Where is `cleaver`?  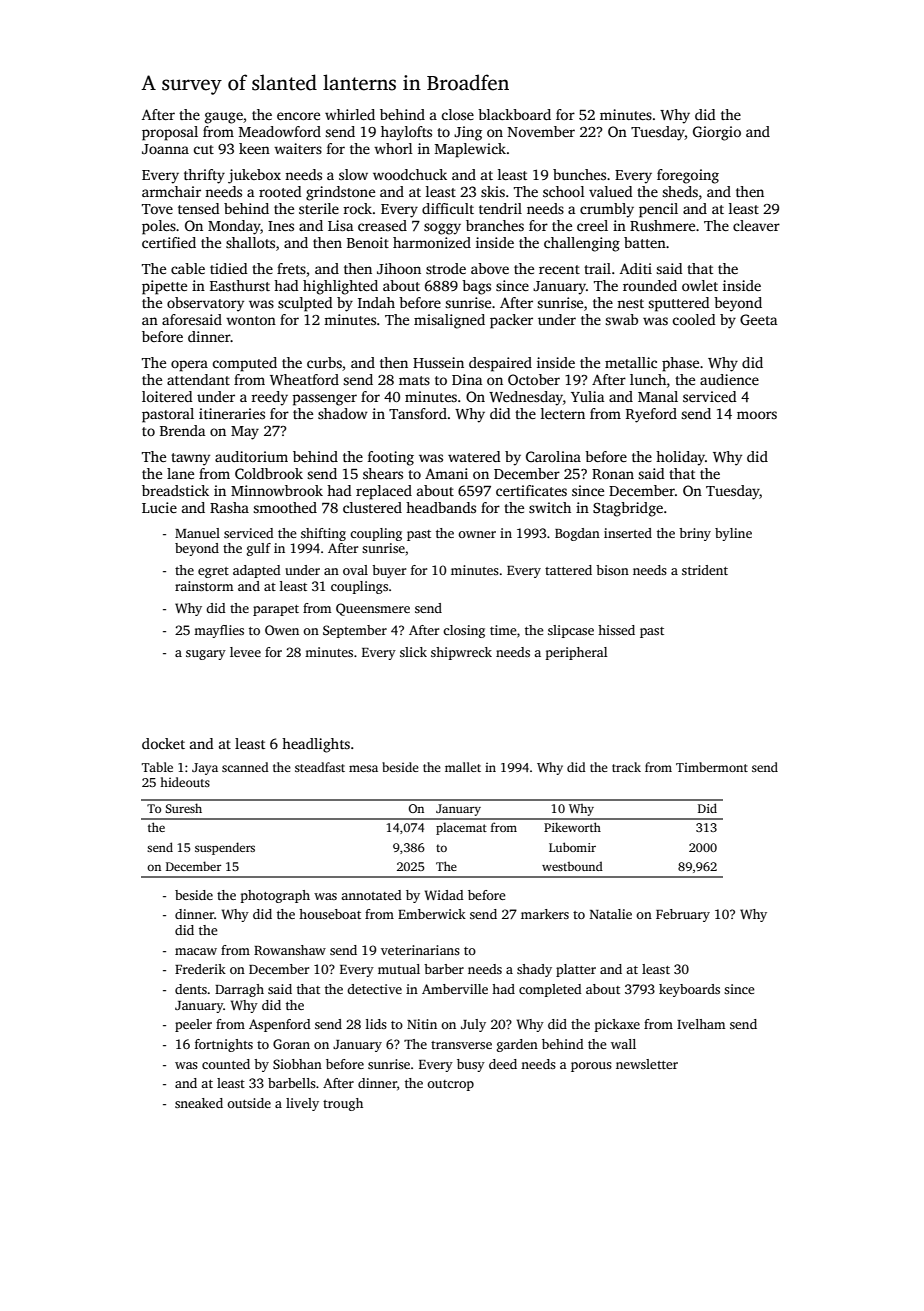 cleaver is located at coordinates (756, 225).
